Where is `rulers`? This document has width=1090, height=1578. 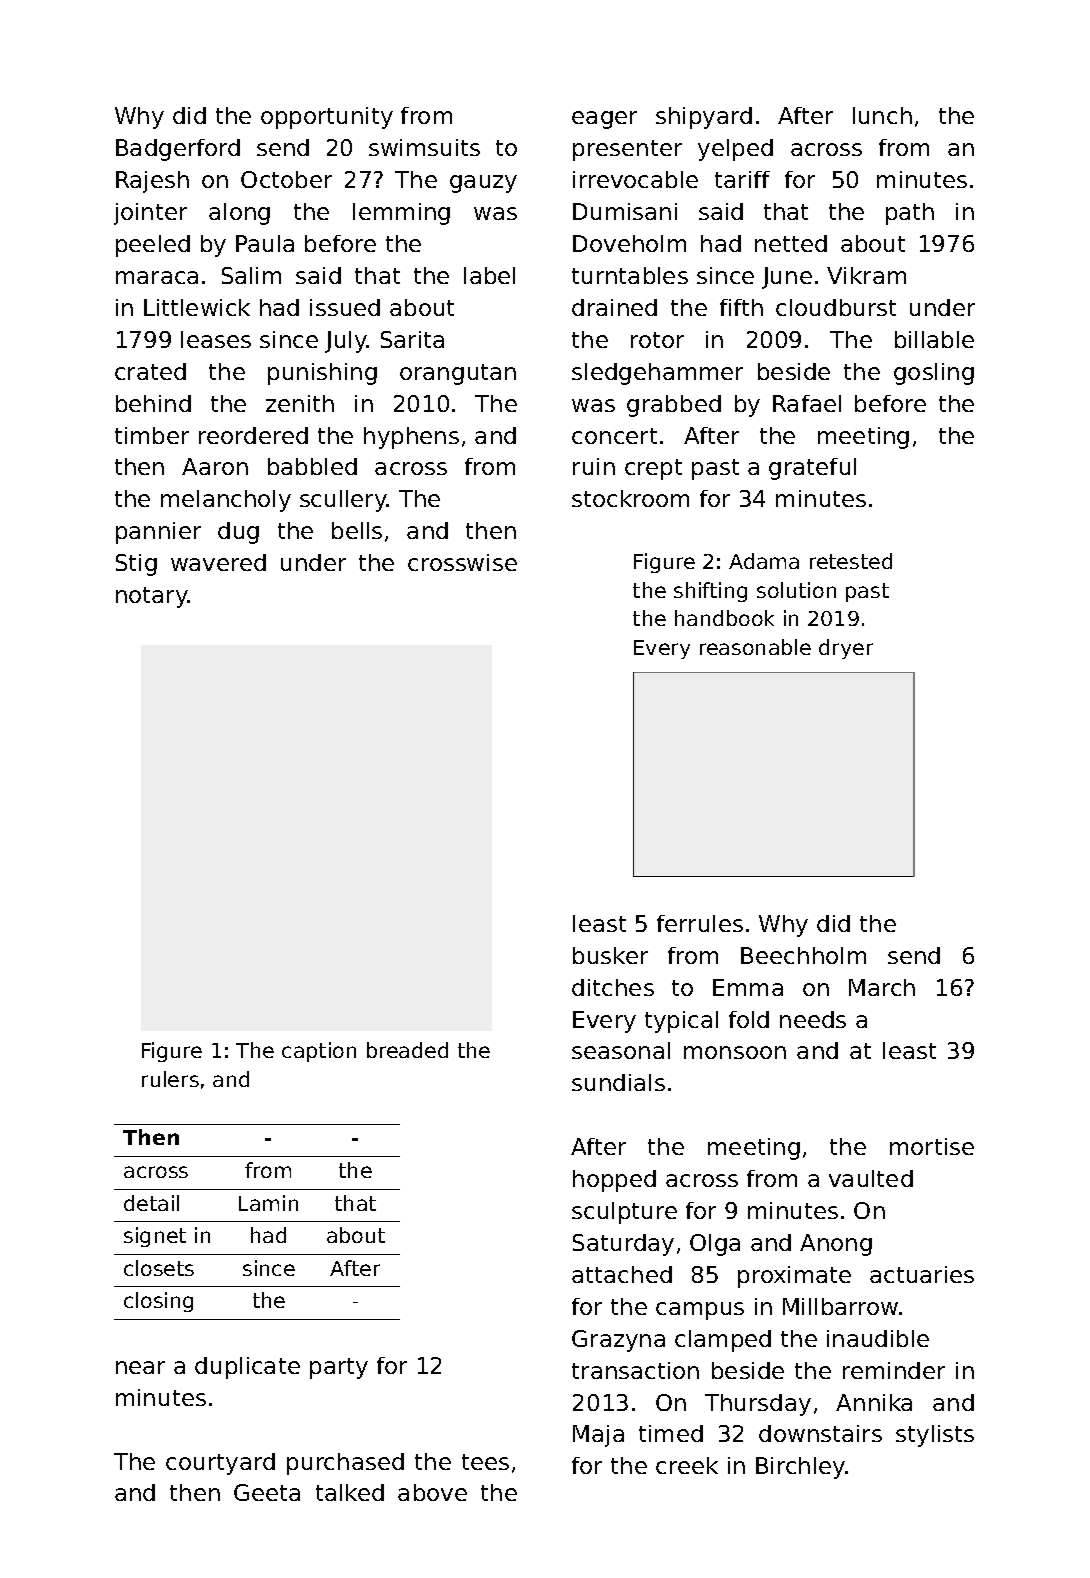 rulers is located at coordinates (170, 1079).
